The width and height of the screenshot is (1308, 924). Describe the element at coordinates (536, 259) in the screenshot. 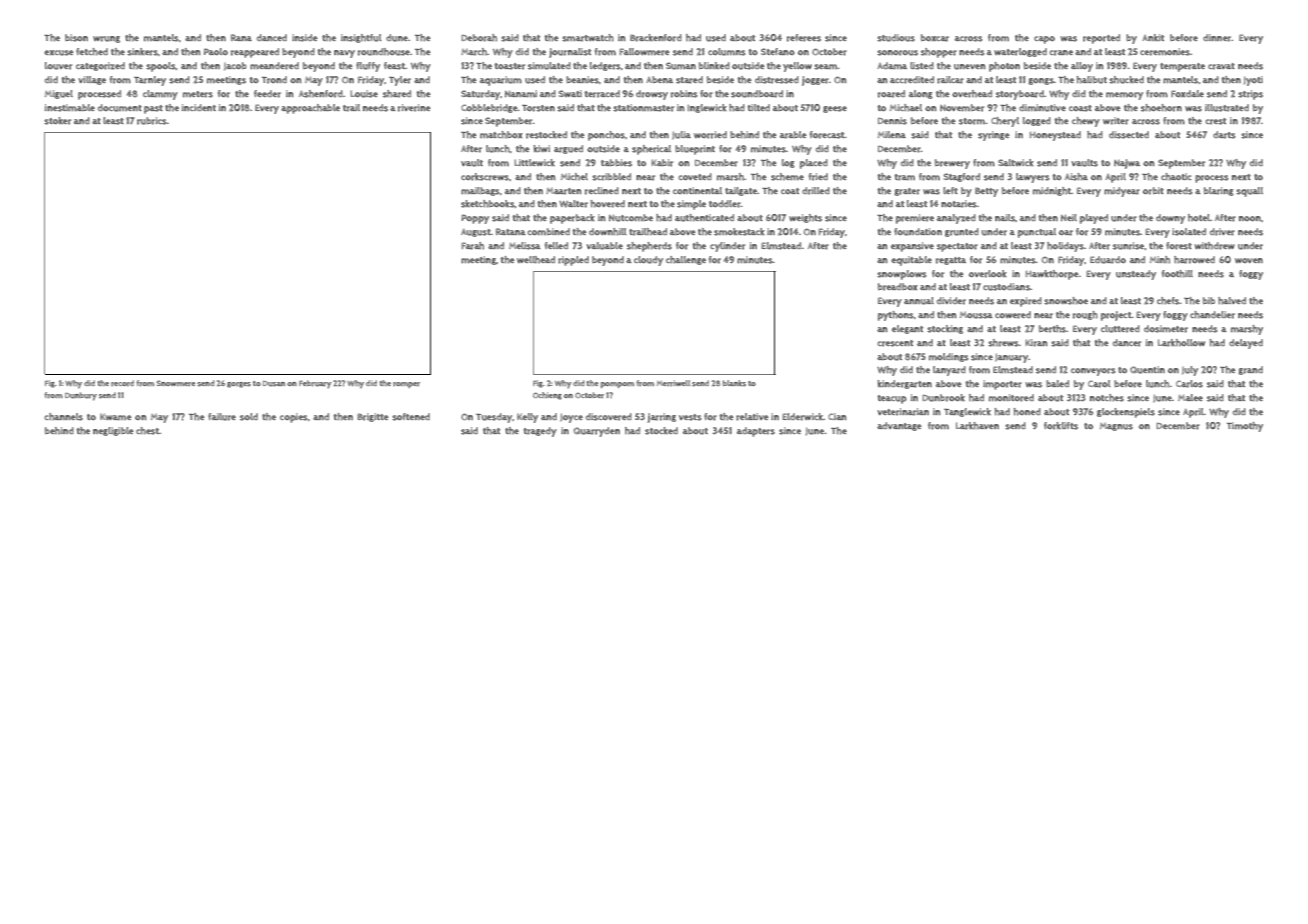

I see `wellhead` at that location.
